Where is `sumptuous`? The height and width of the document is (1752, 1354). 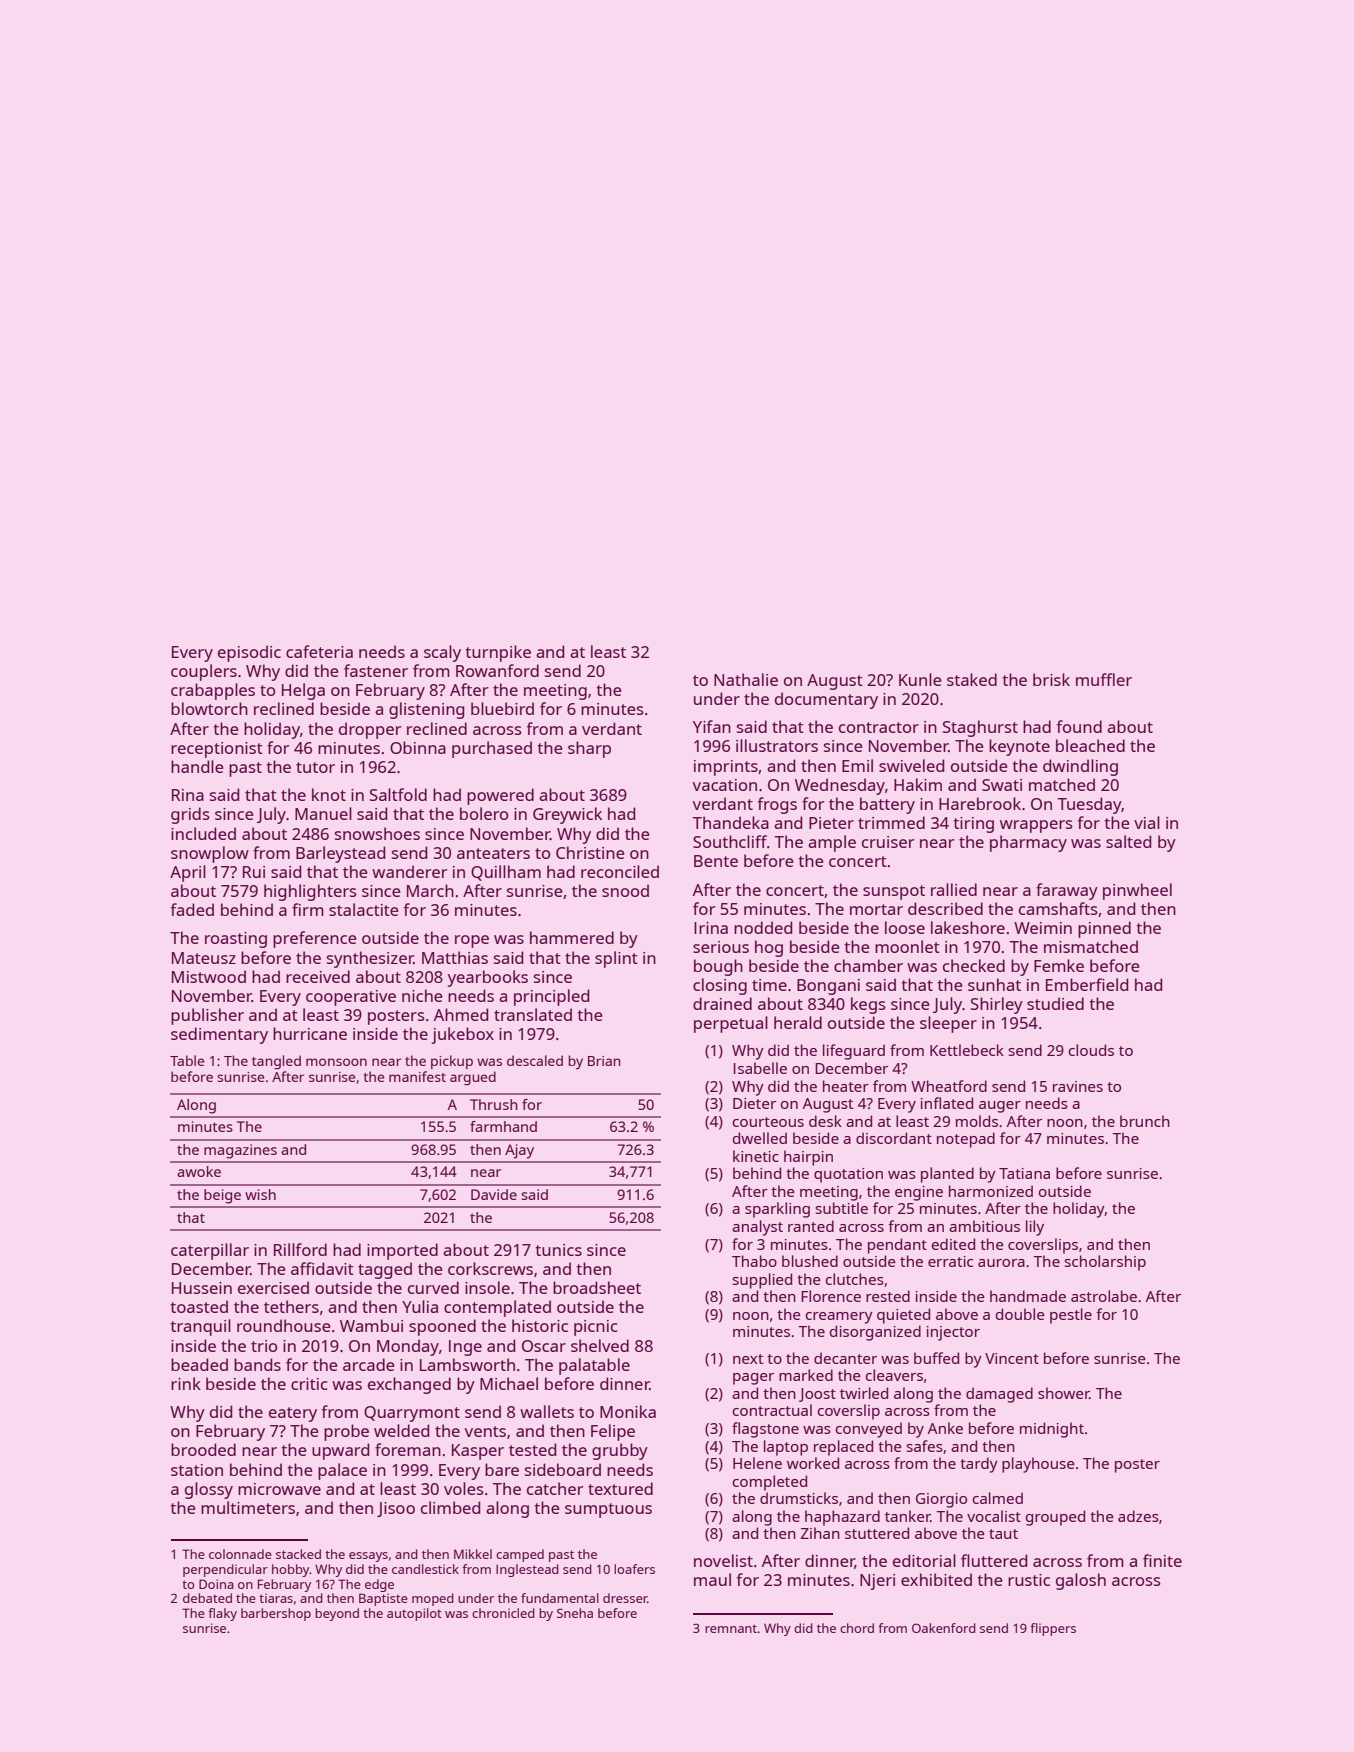 sumptuous is located at coordinates (608, 1510).
